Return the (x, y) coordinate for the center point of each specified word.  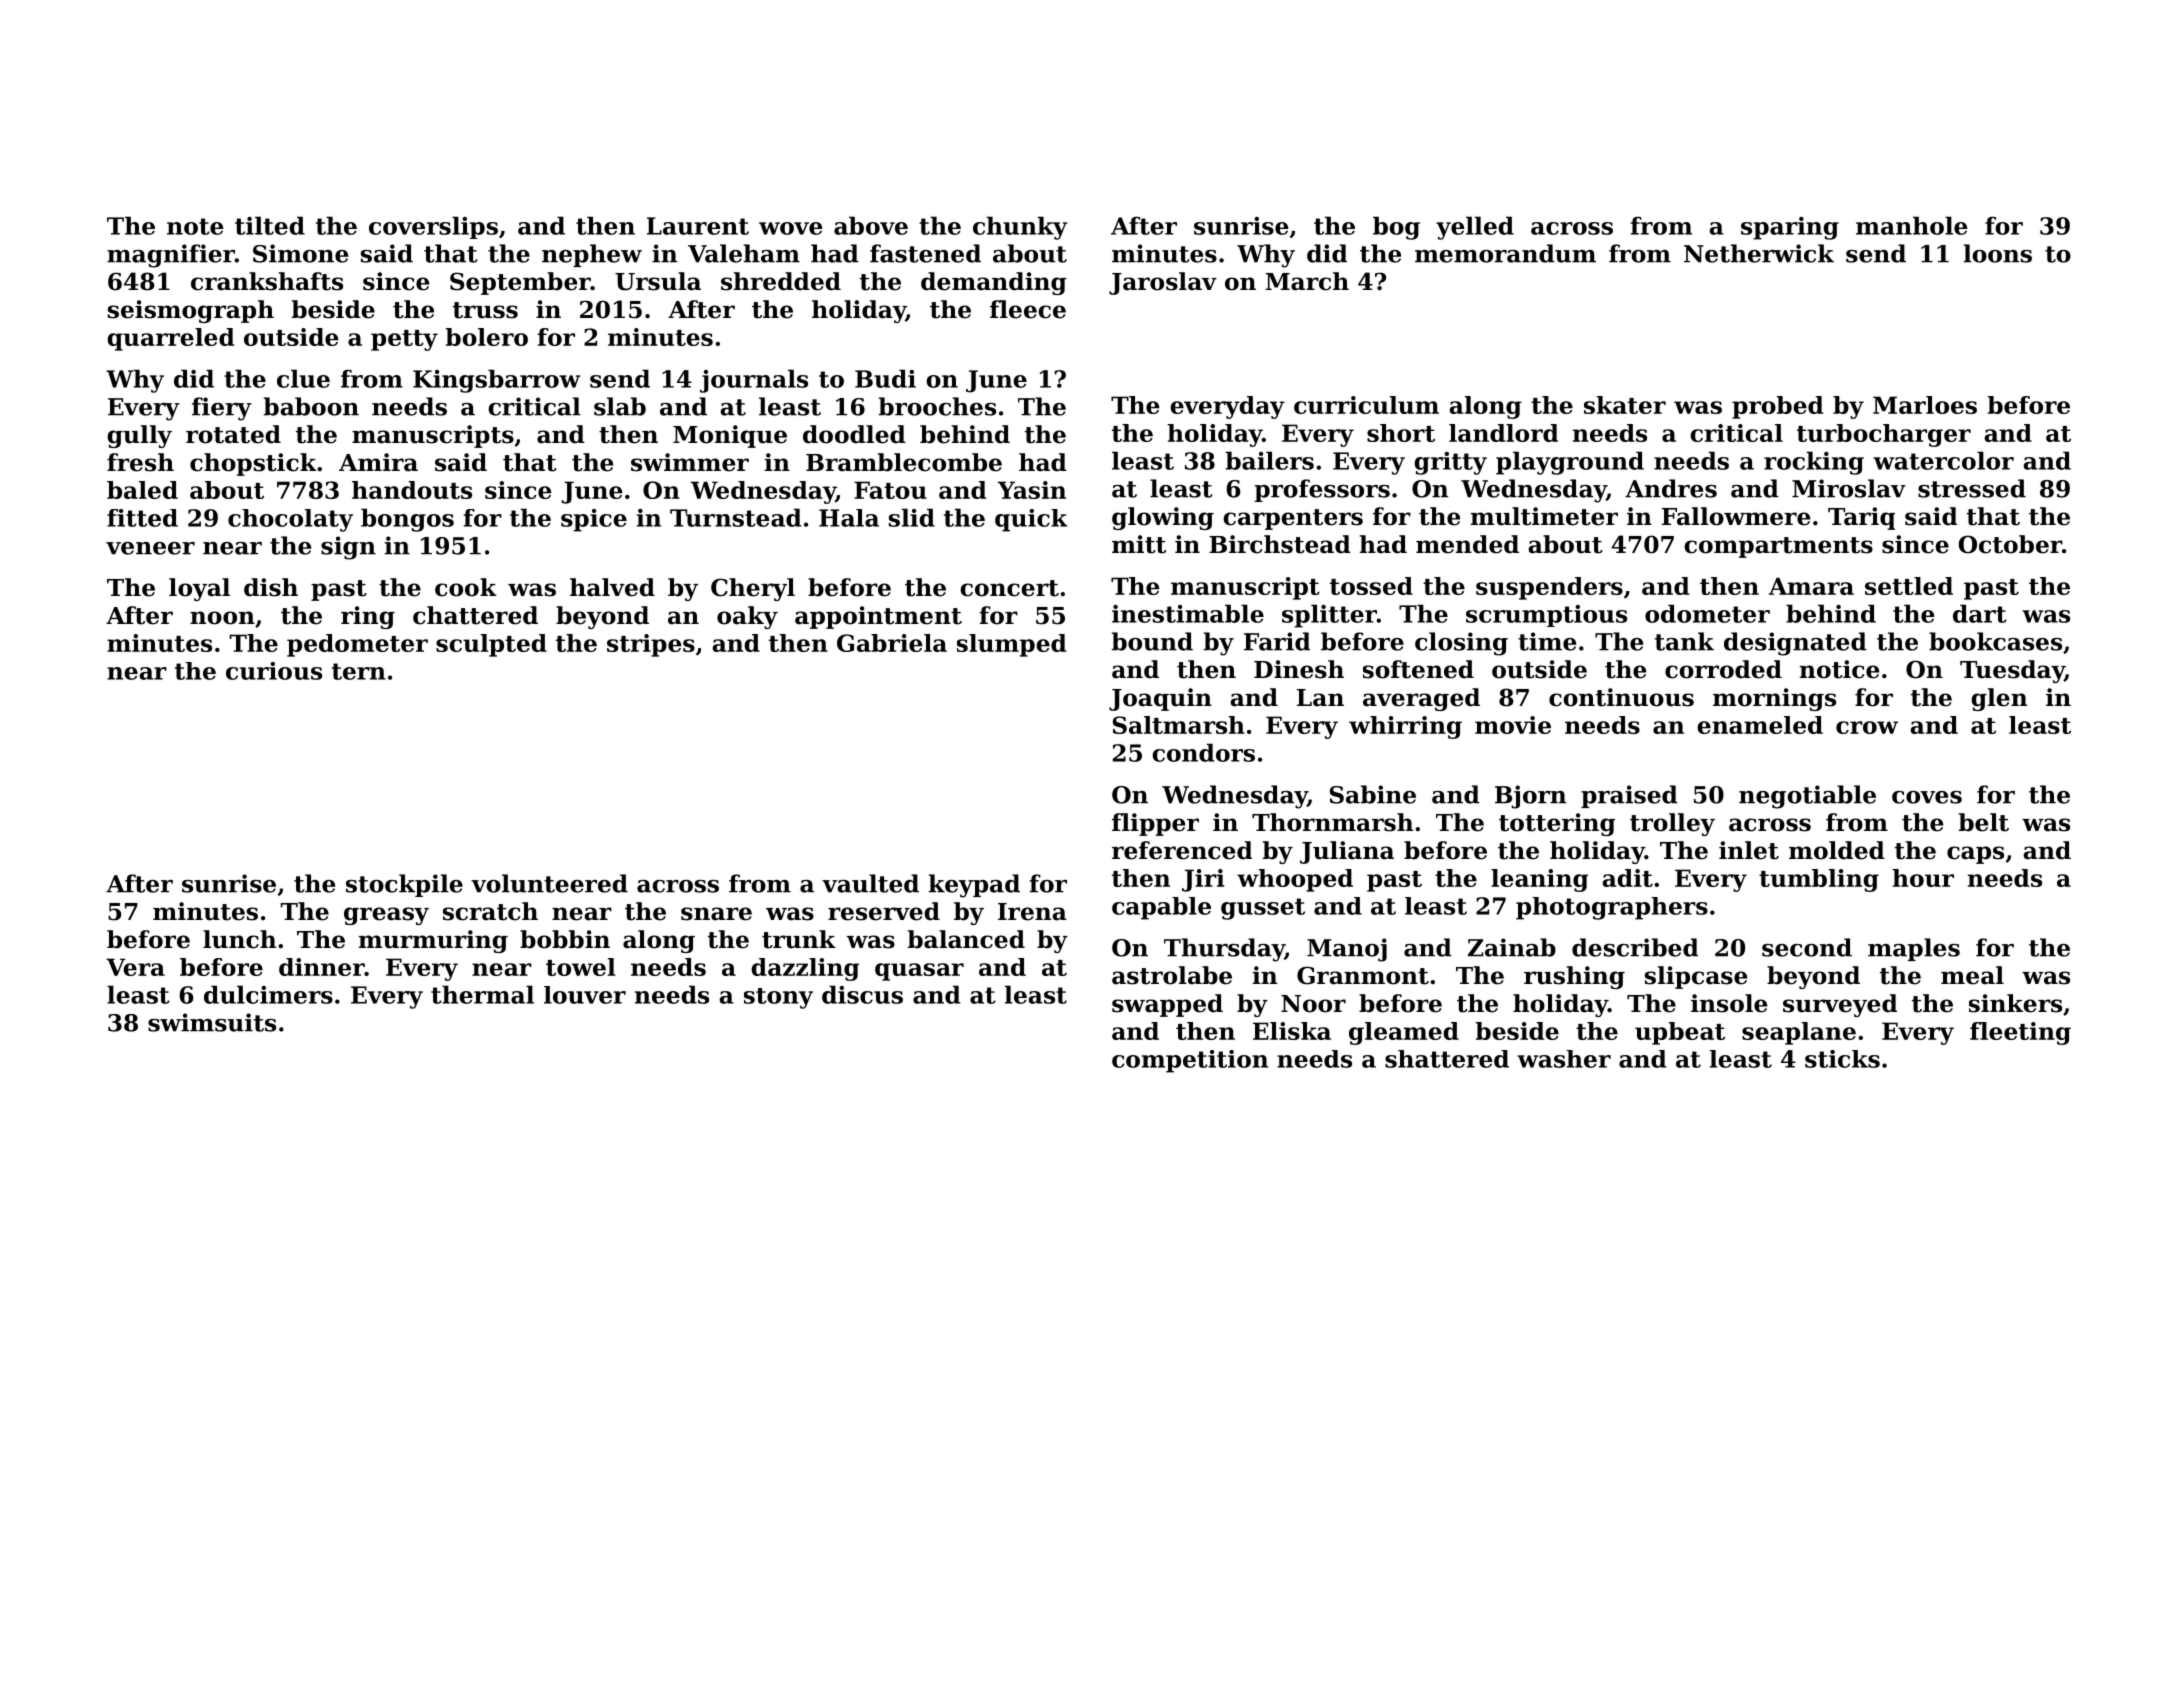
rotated (233, 434)
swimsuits (212, 1022)
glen (1999, 699)
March (1307, 281)
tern (359, 671)
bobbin (565, 939)
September (520, 283)
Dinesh (1299, 669)
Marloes (1925, 405)
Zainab (1512, 947)
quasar (919, 972)
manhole (1912, 225)
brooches (937, 406)
